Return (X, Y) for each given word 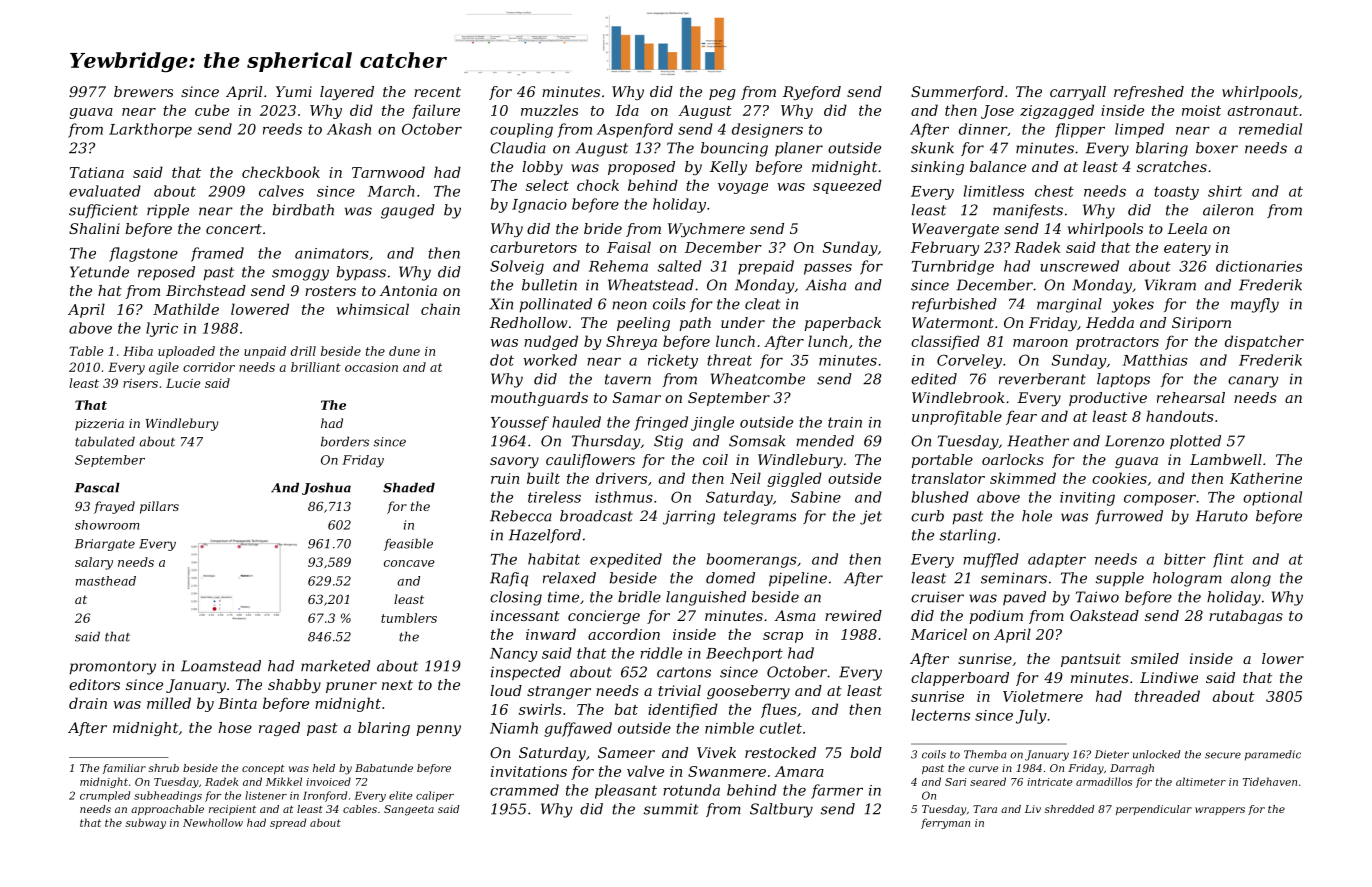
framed (217, 254)
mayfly (1255, 305)
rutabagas (1246, 617)
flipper (1080, 130)
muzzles (549, 110)
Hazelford (545, 536)
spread (288, 823)
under (743, 322)
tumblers (409, 618)
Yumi (294, 91)
